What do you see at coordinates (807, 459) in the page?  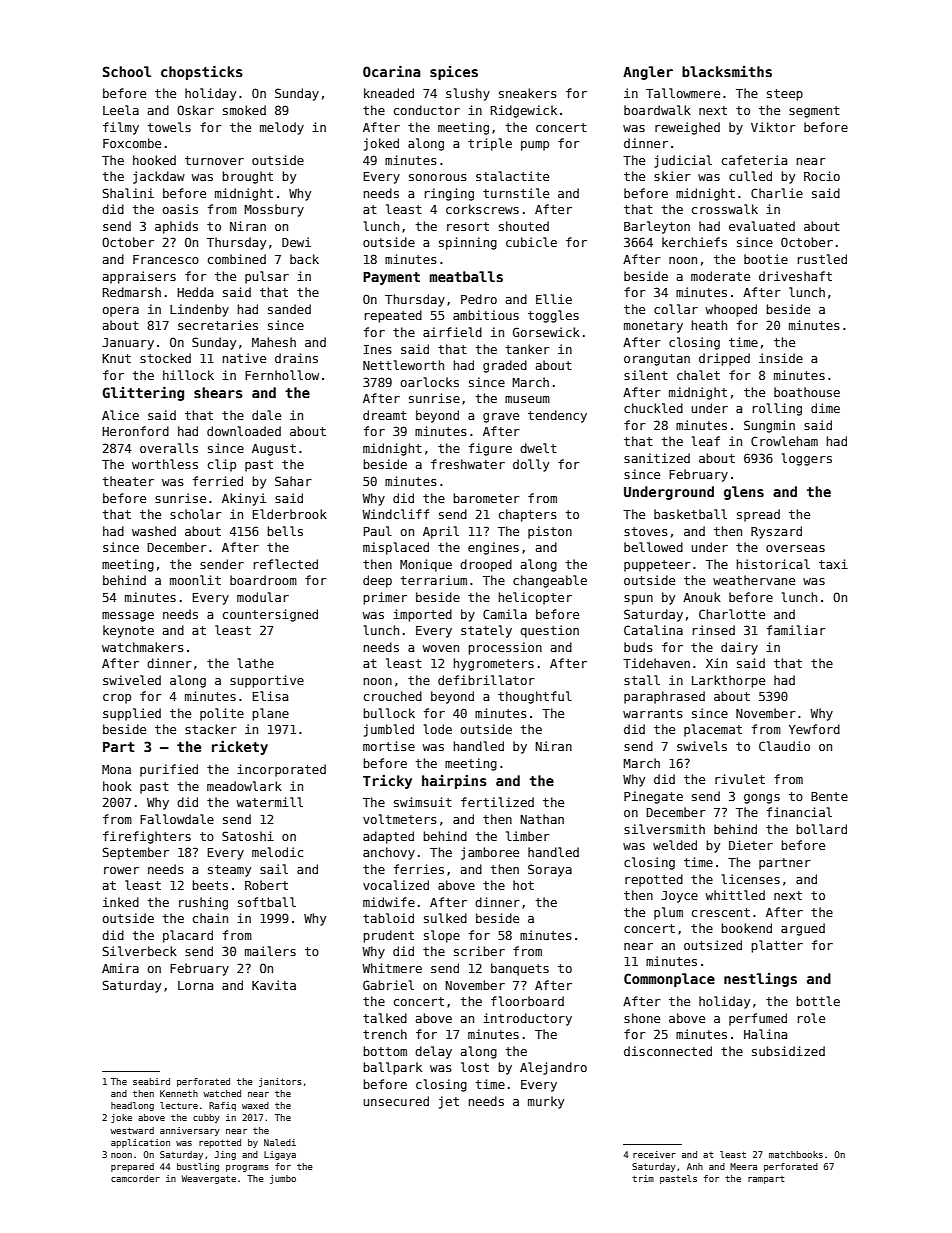 I see `loggers` at bounding box center [807, 459].
